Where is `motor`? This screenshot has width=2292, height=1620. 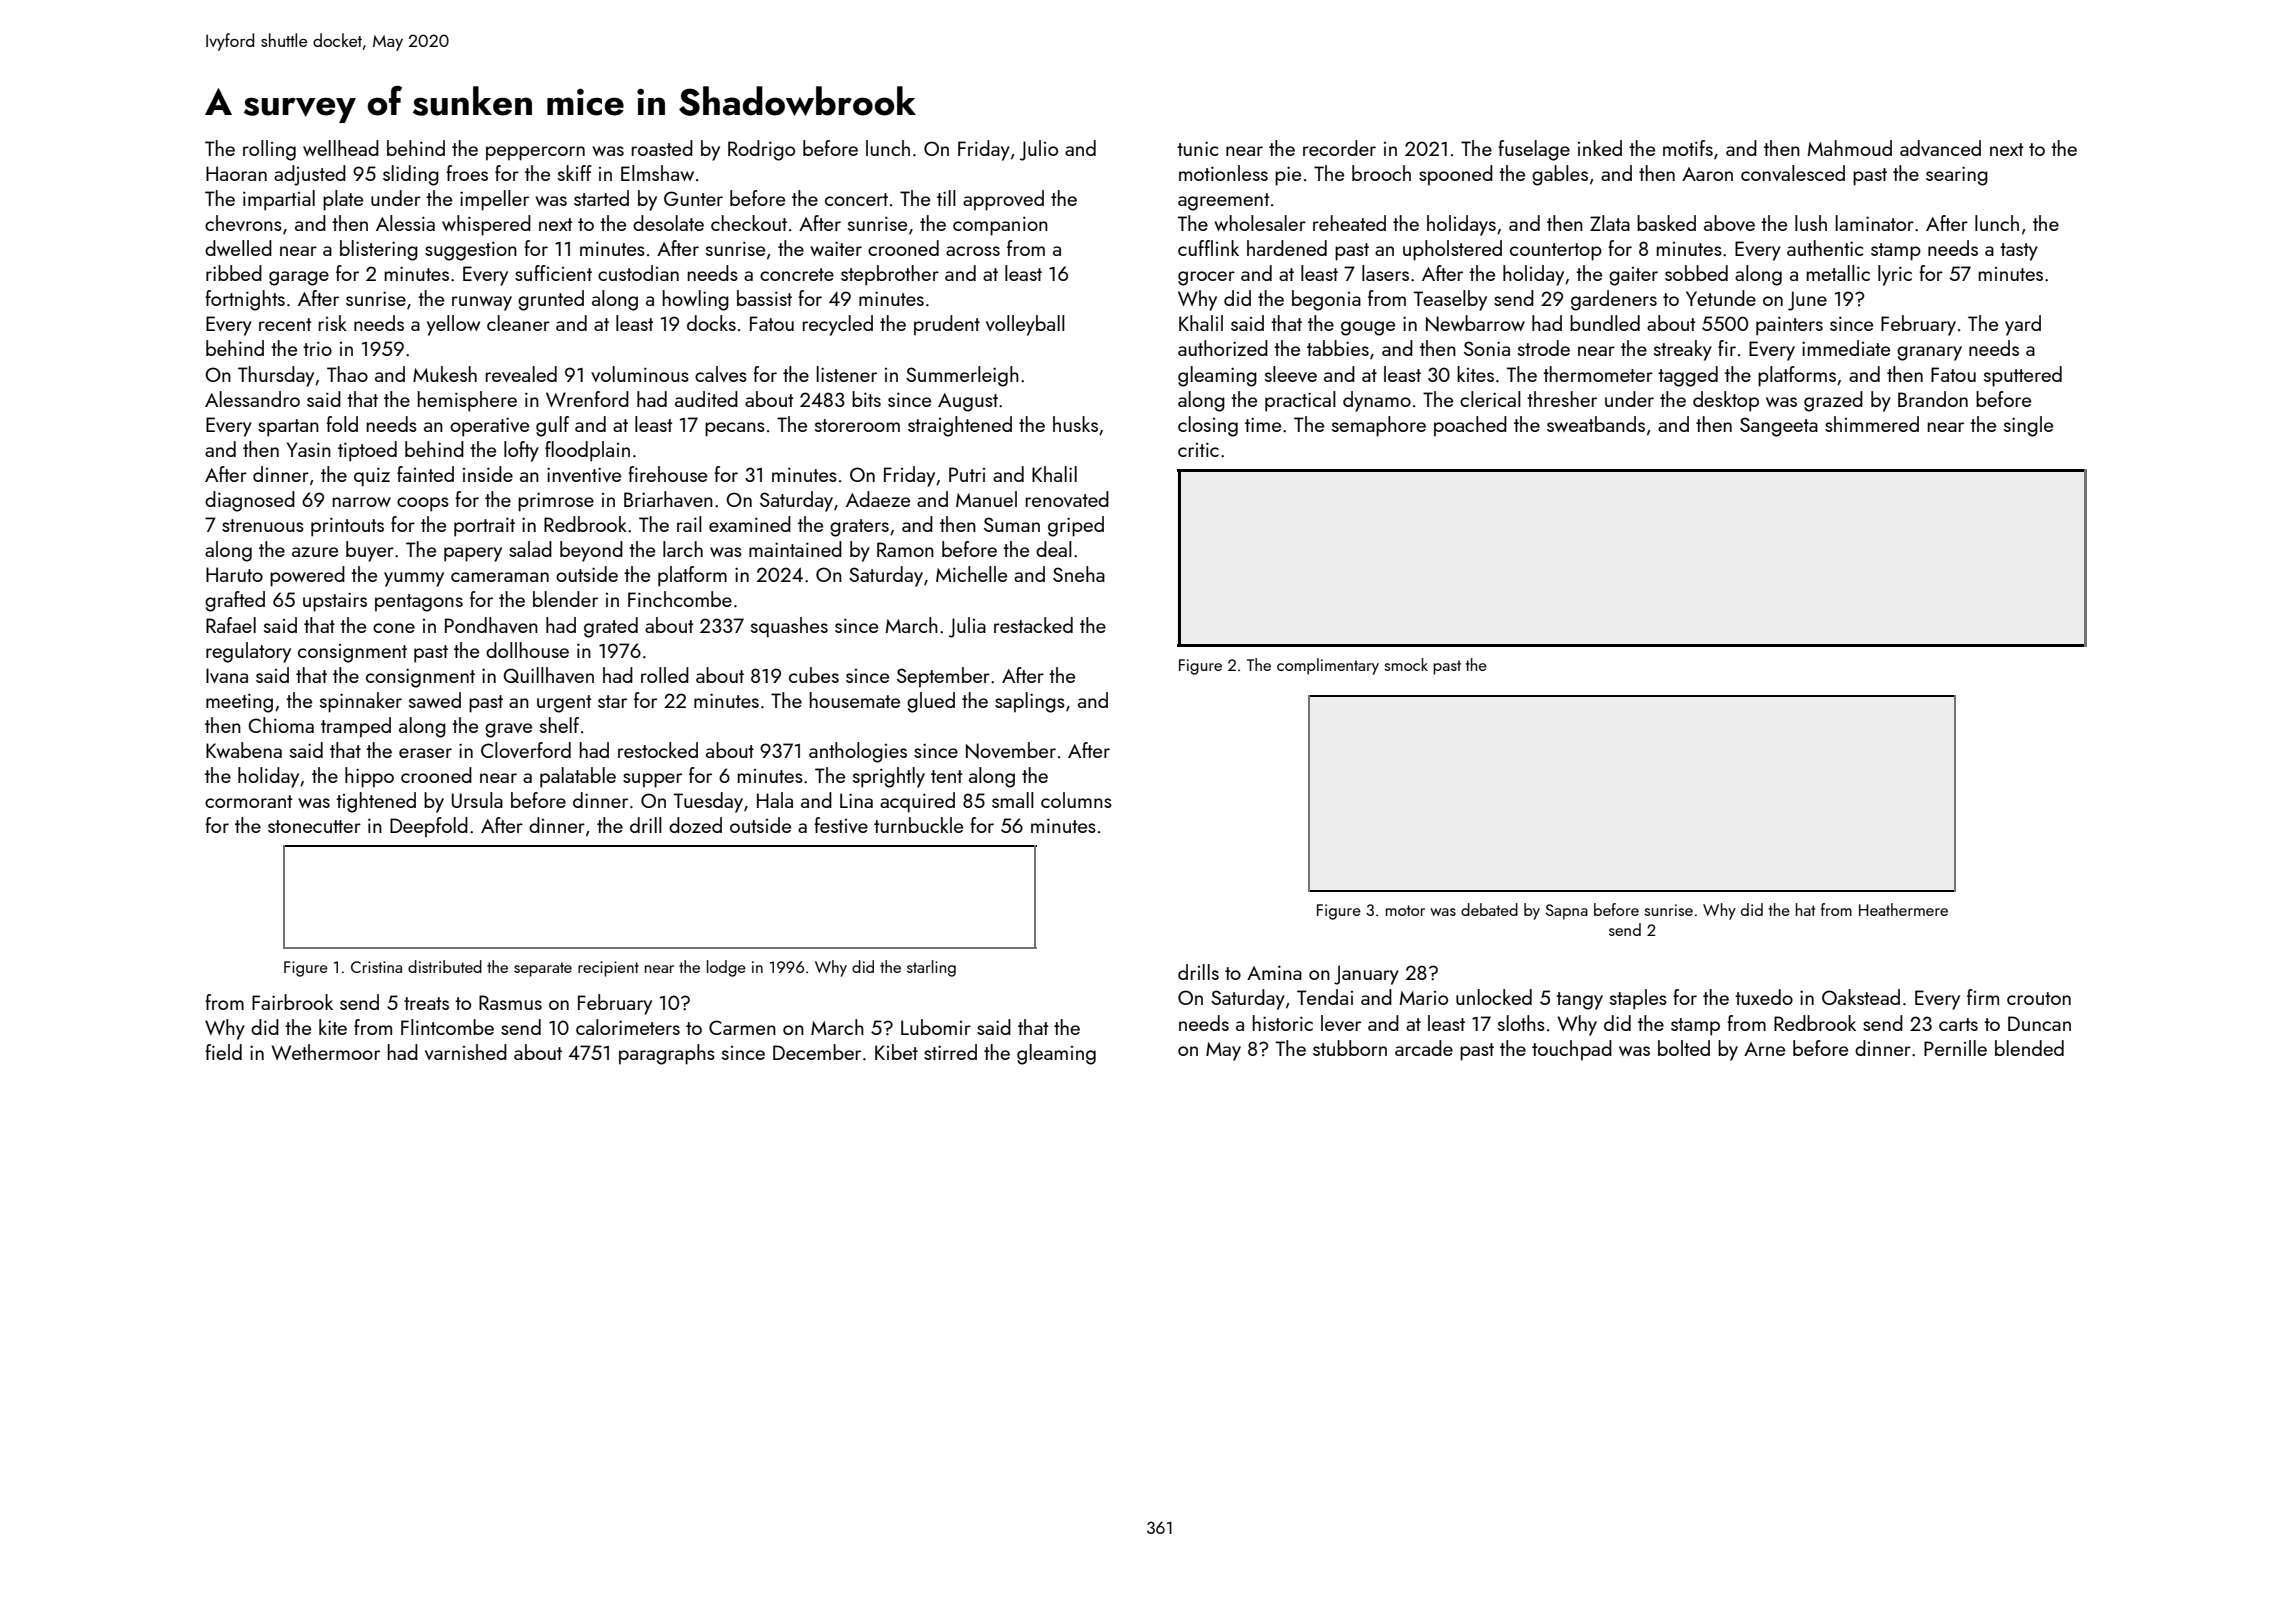
motor is located at coordinates (1405, 910).
